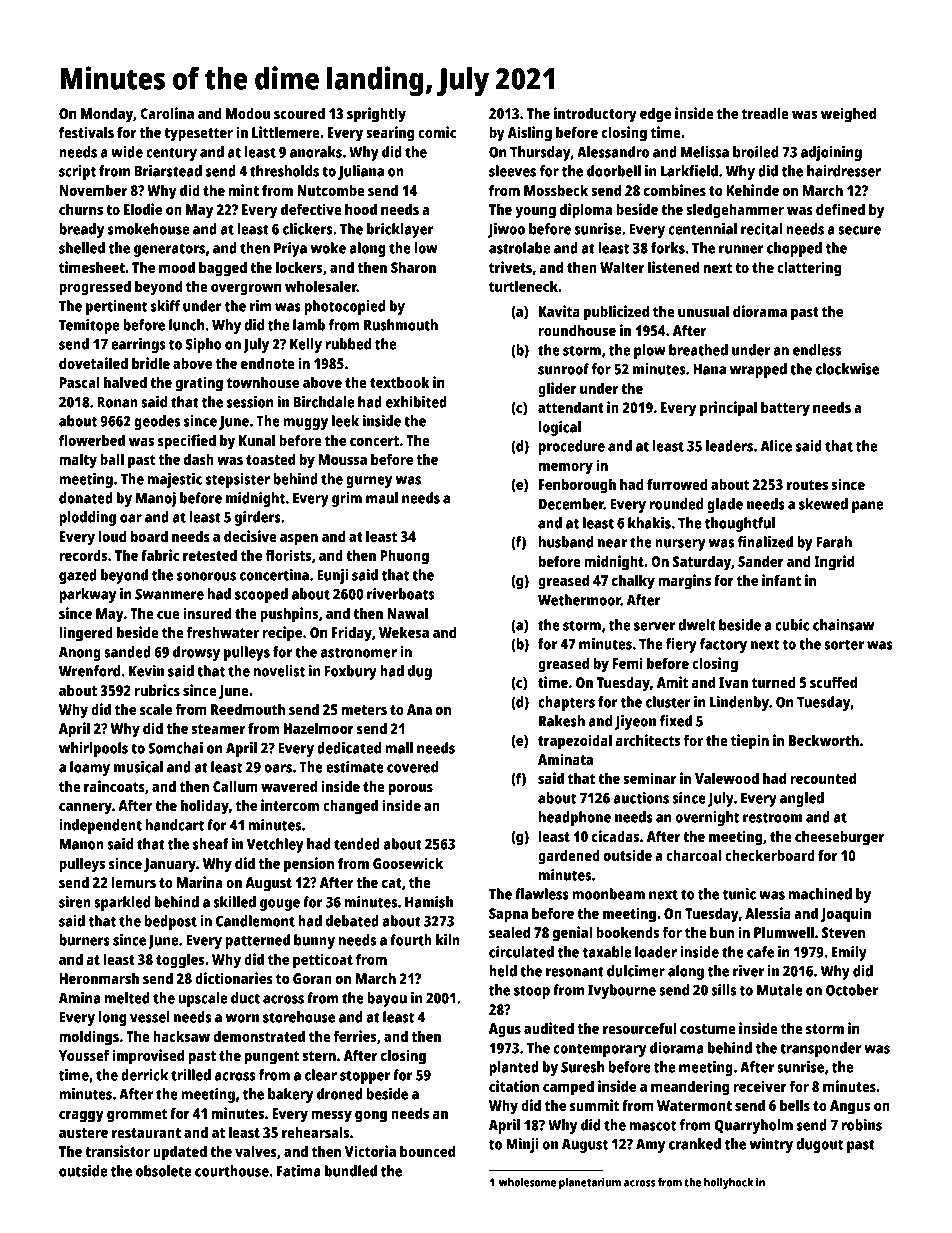 This page has height=1233, width=952. What do you see at coordinates (622, 267) in the page?
I see `Walter` at bounding box center [622, 267].
